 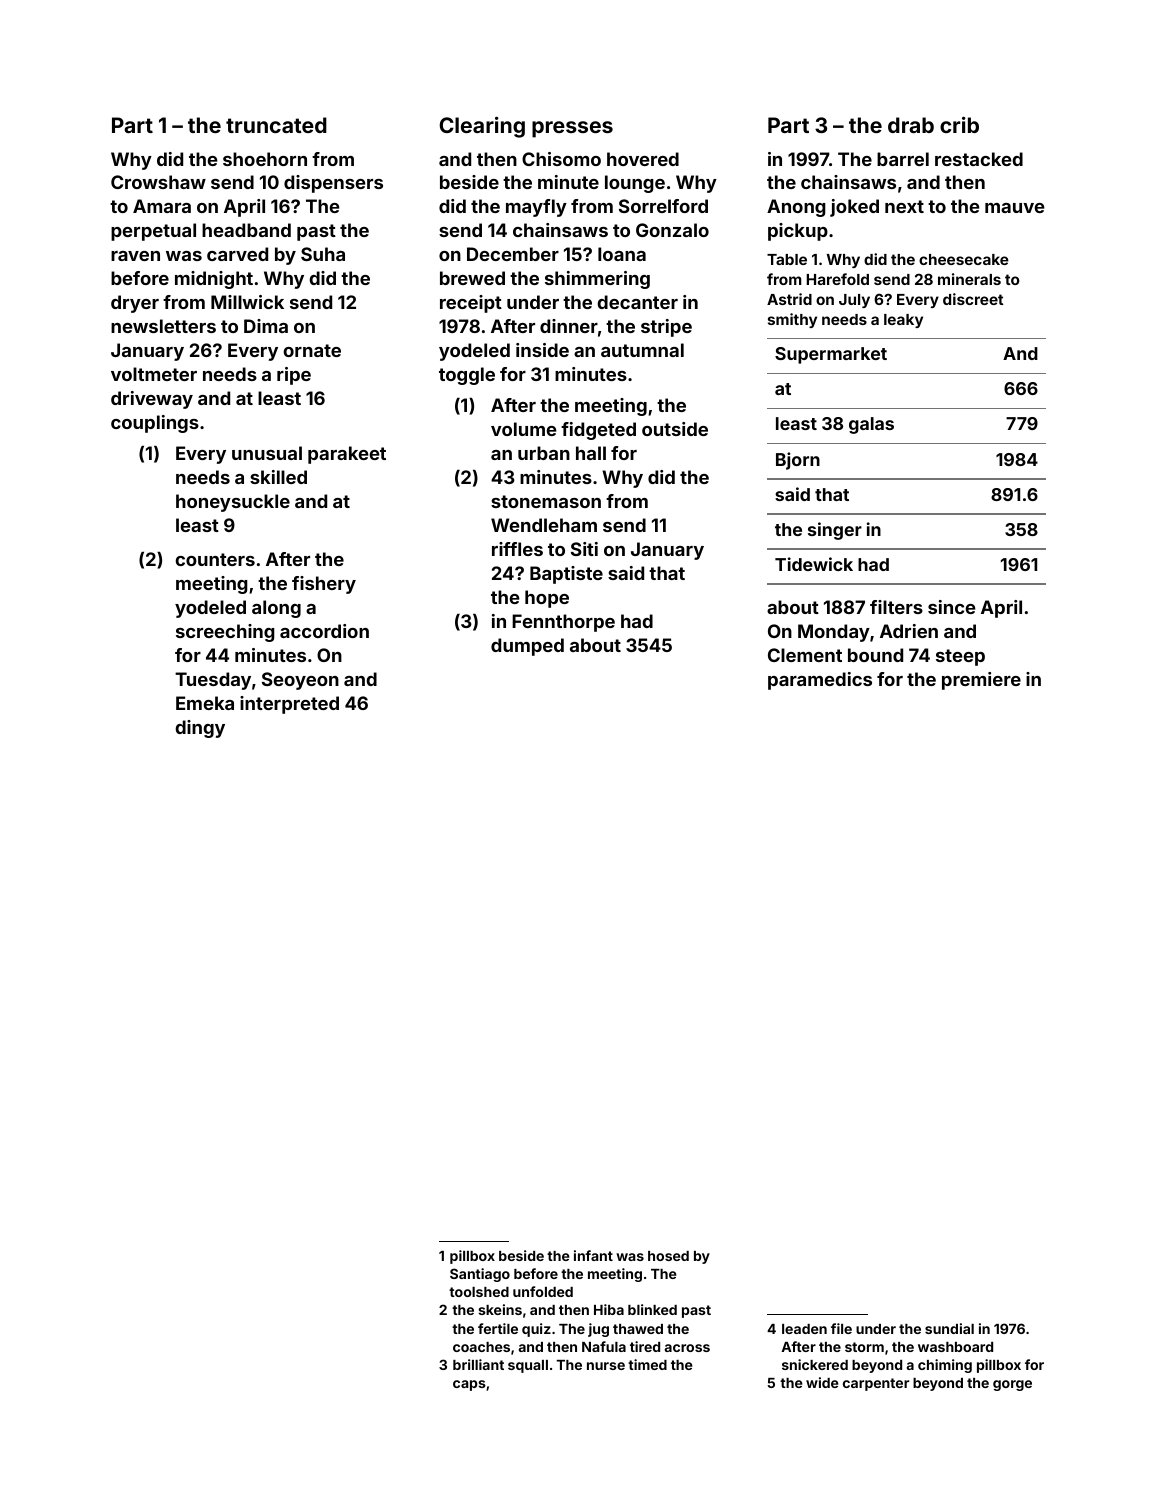 What do you see at coordinates (561, 159) in the screenshot?
I see `Chisomo` at bounding box center [561, 159].
